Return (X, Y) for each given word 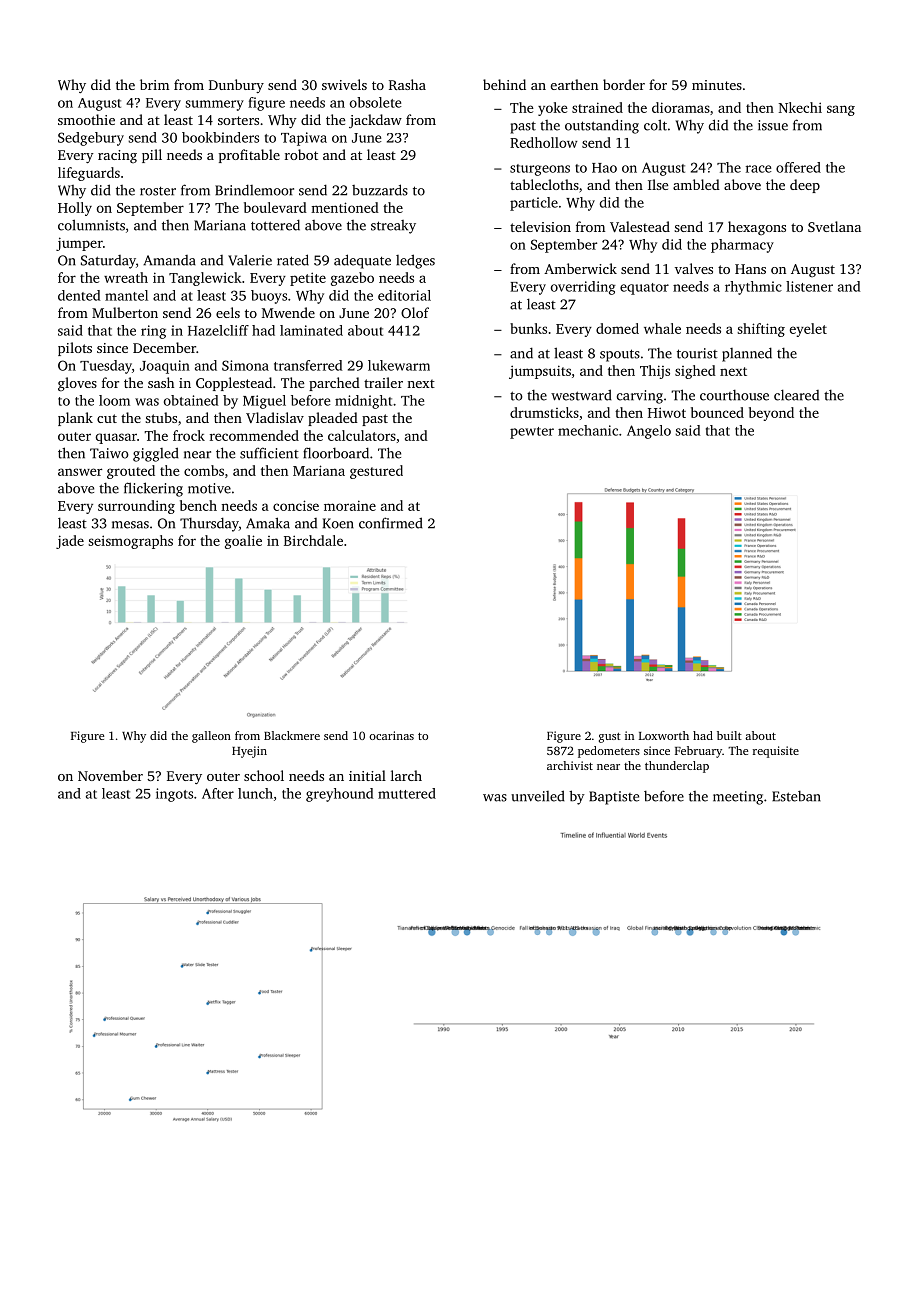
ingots (174, 795)
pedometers (609, 752)
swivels (344, 84)
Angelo (649, 432)
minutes (717, 85)
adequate (362, 261)
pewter (532, 433)
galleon (211, 737)
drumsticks (544, 412)
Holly (75, 209)
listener (809, 286)
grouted (131, 472)
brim (154, 84)
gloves (77, 384)
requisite (776, 752)
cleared (796, 395)
